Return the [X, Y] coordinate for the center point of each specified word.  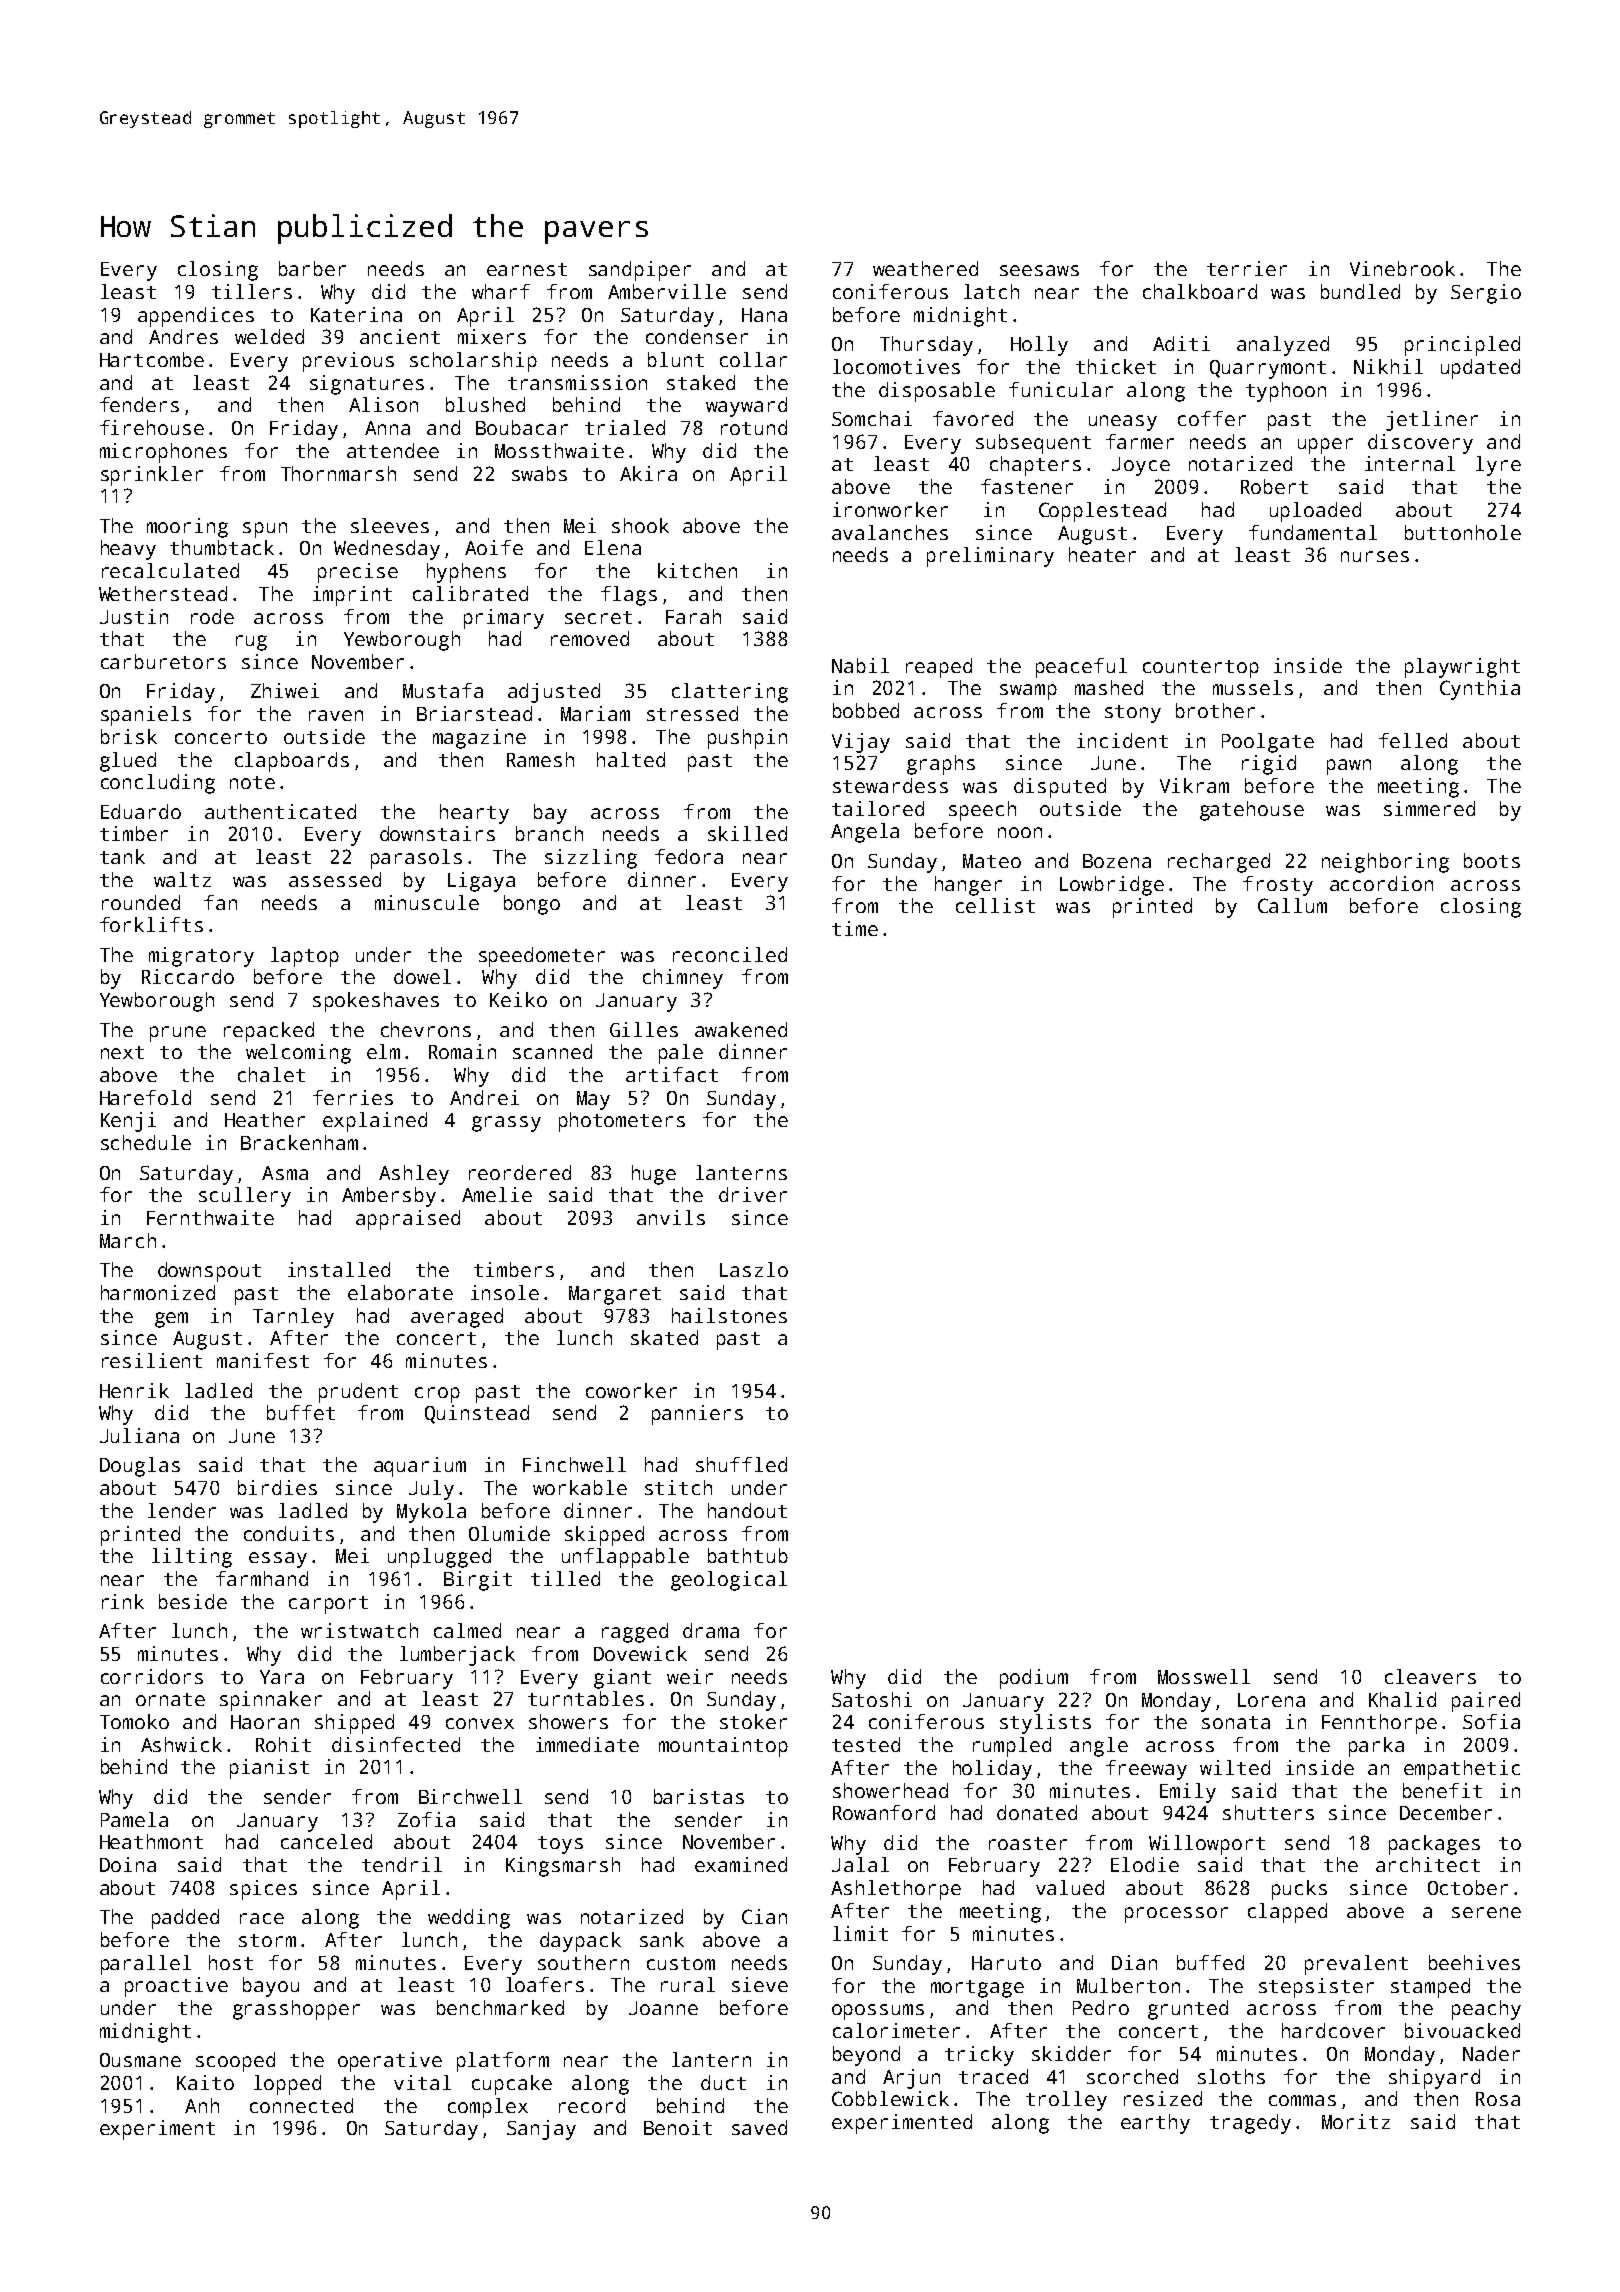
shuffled [741, 1464]
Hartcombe [152, 359]
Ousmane [140, 2060]
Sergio [1486, 294]
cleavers [1430, 1676]
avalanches [890, 532]
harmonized [158, 1292]
